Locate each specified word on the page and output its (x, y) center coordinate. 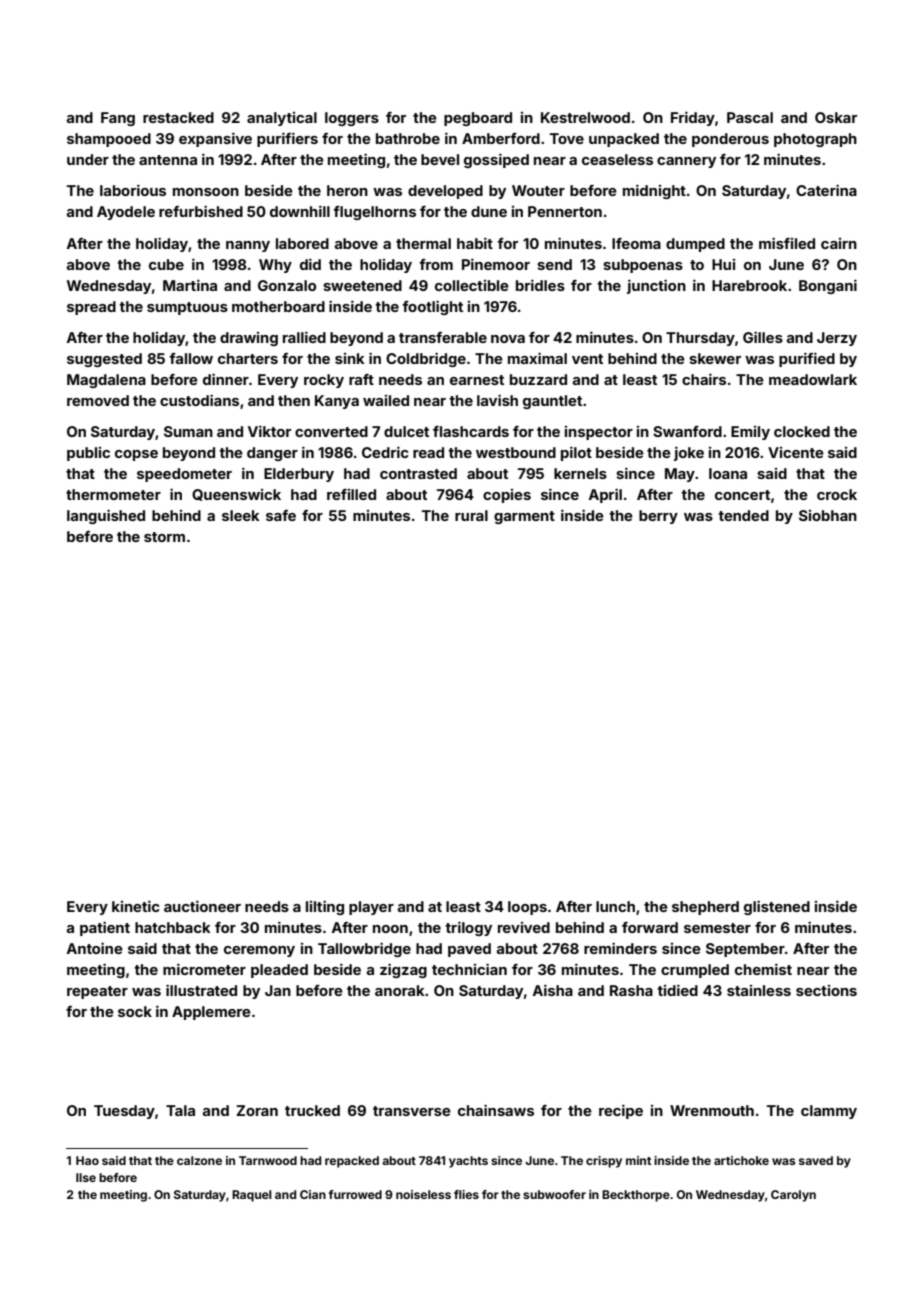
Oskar (836, 117)
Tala (180, 1110)
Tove (567, 138)
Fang (118, 119)
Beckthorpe (636, 1196)
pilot (576, 453)
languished (106, 516)
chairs (704, 379)
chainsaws (496, 1110)
